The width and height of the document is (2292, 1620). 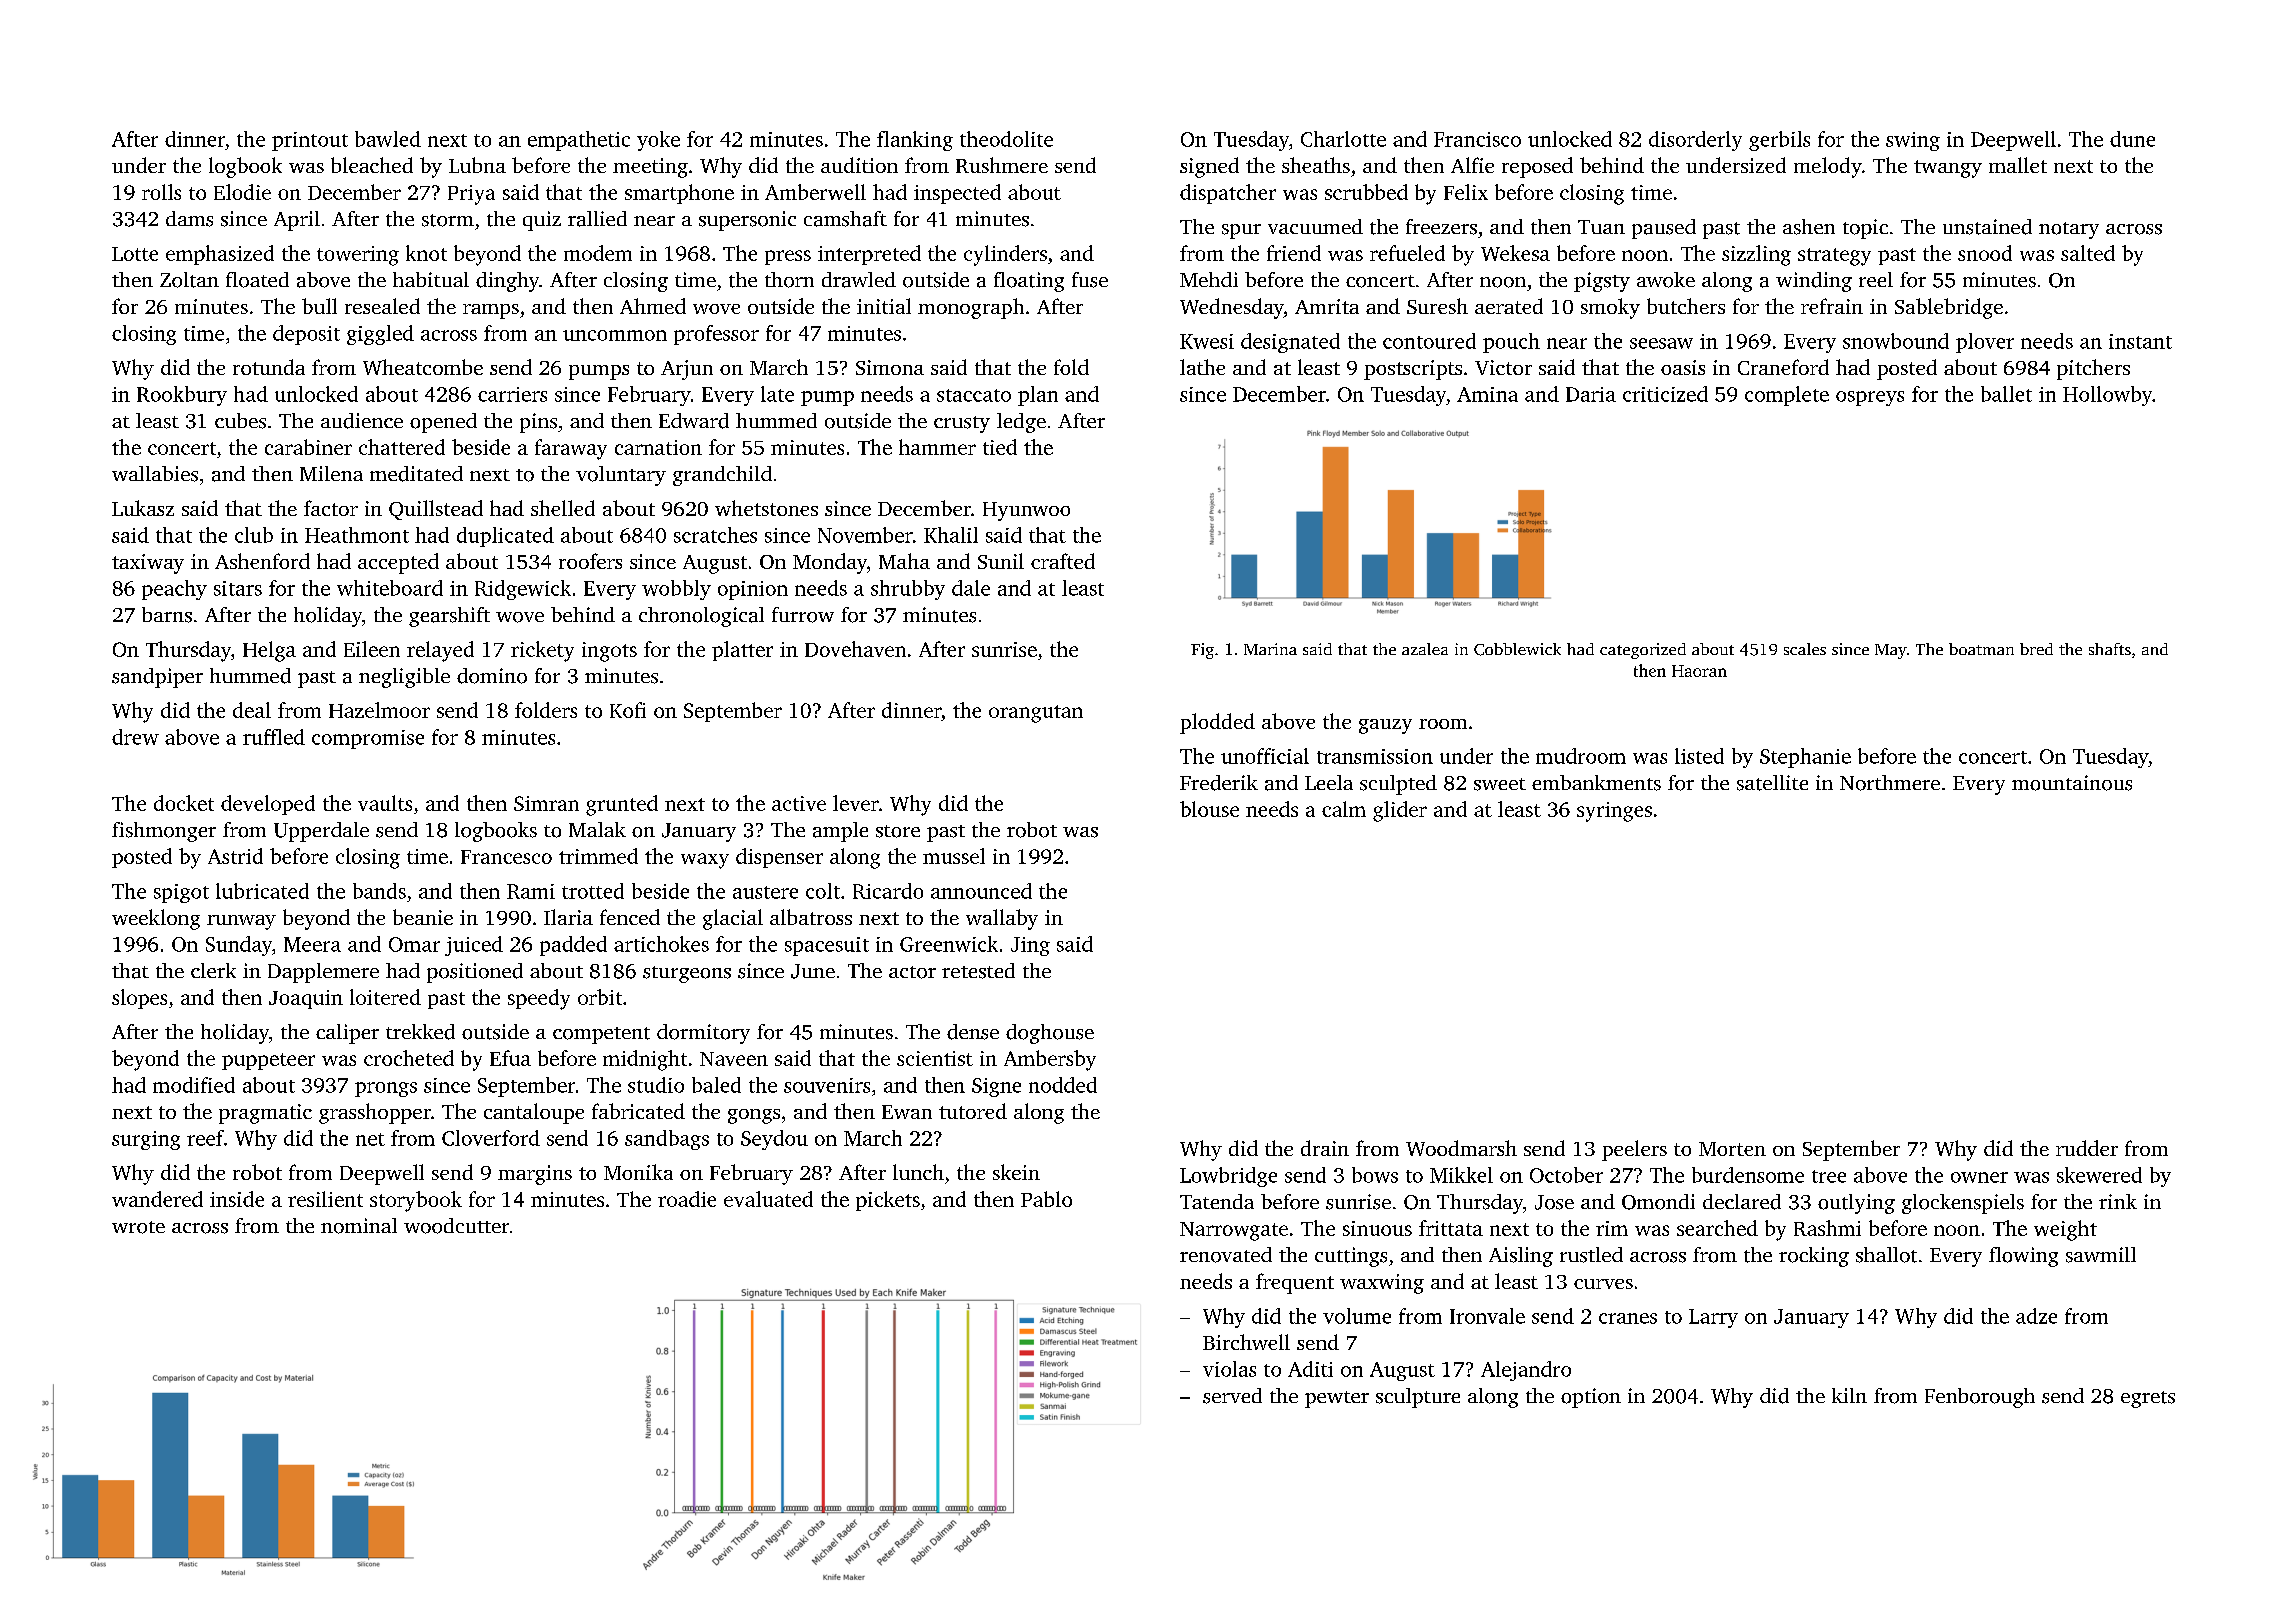 What do you see at coordinates (1337, 1399) in the document?
I see `pewter` at bounding box center [1337, 1399].
